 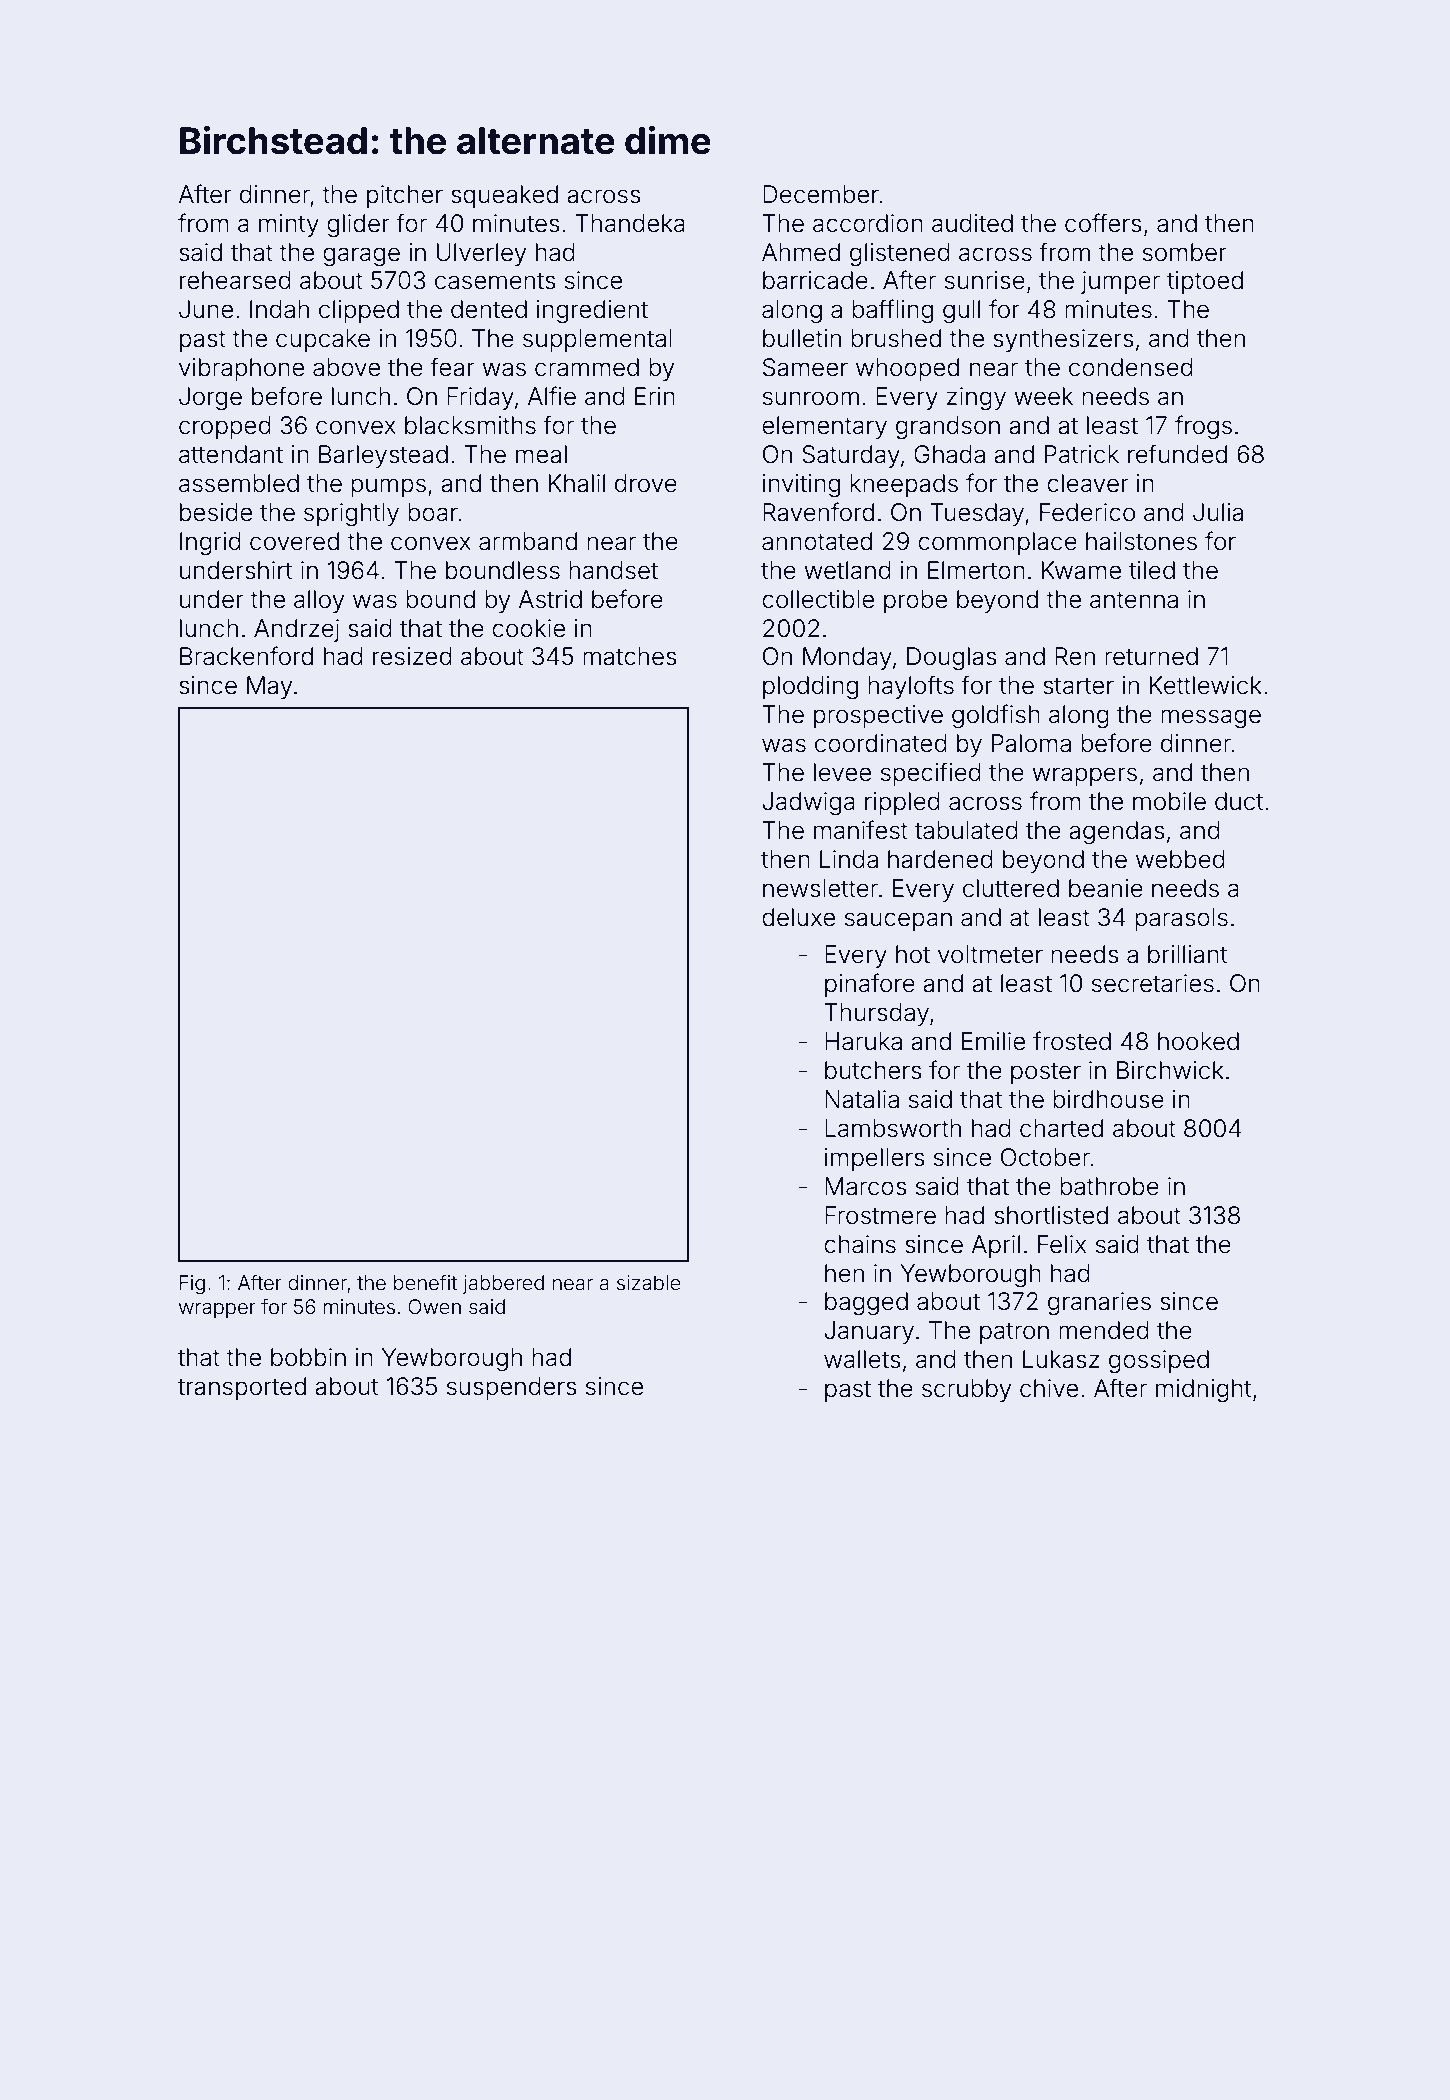 What do you see at coordinates (972, 223) in the screenshot?
I see `audited` at bounding box center [972, 223].
